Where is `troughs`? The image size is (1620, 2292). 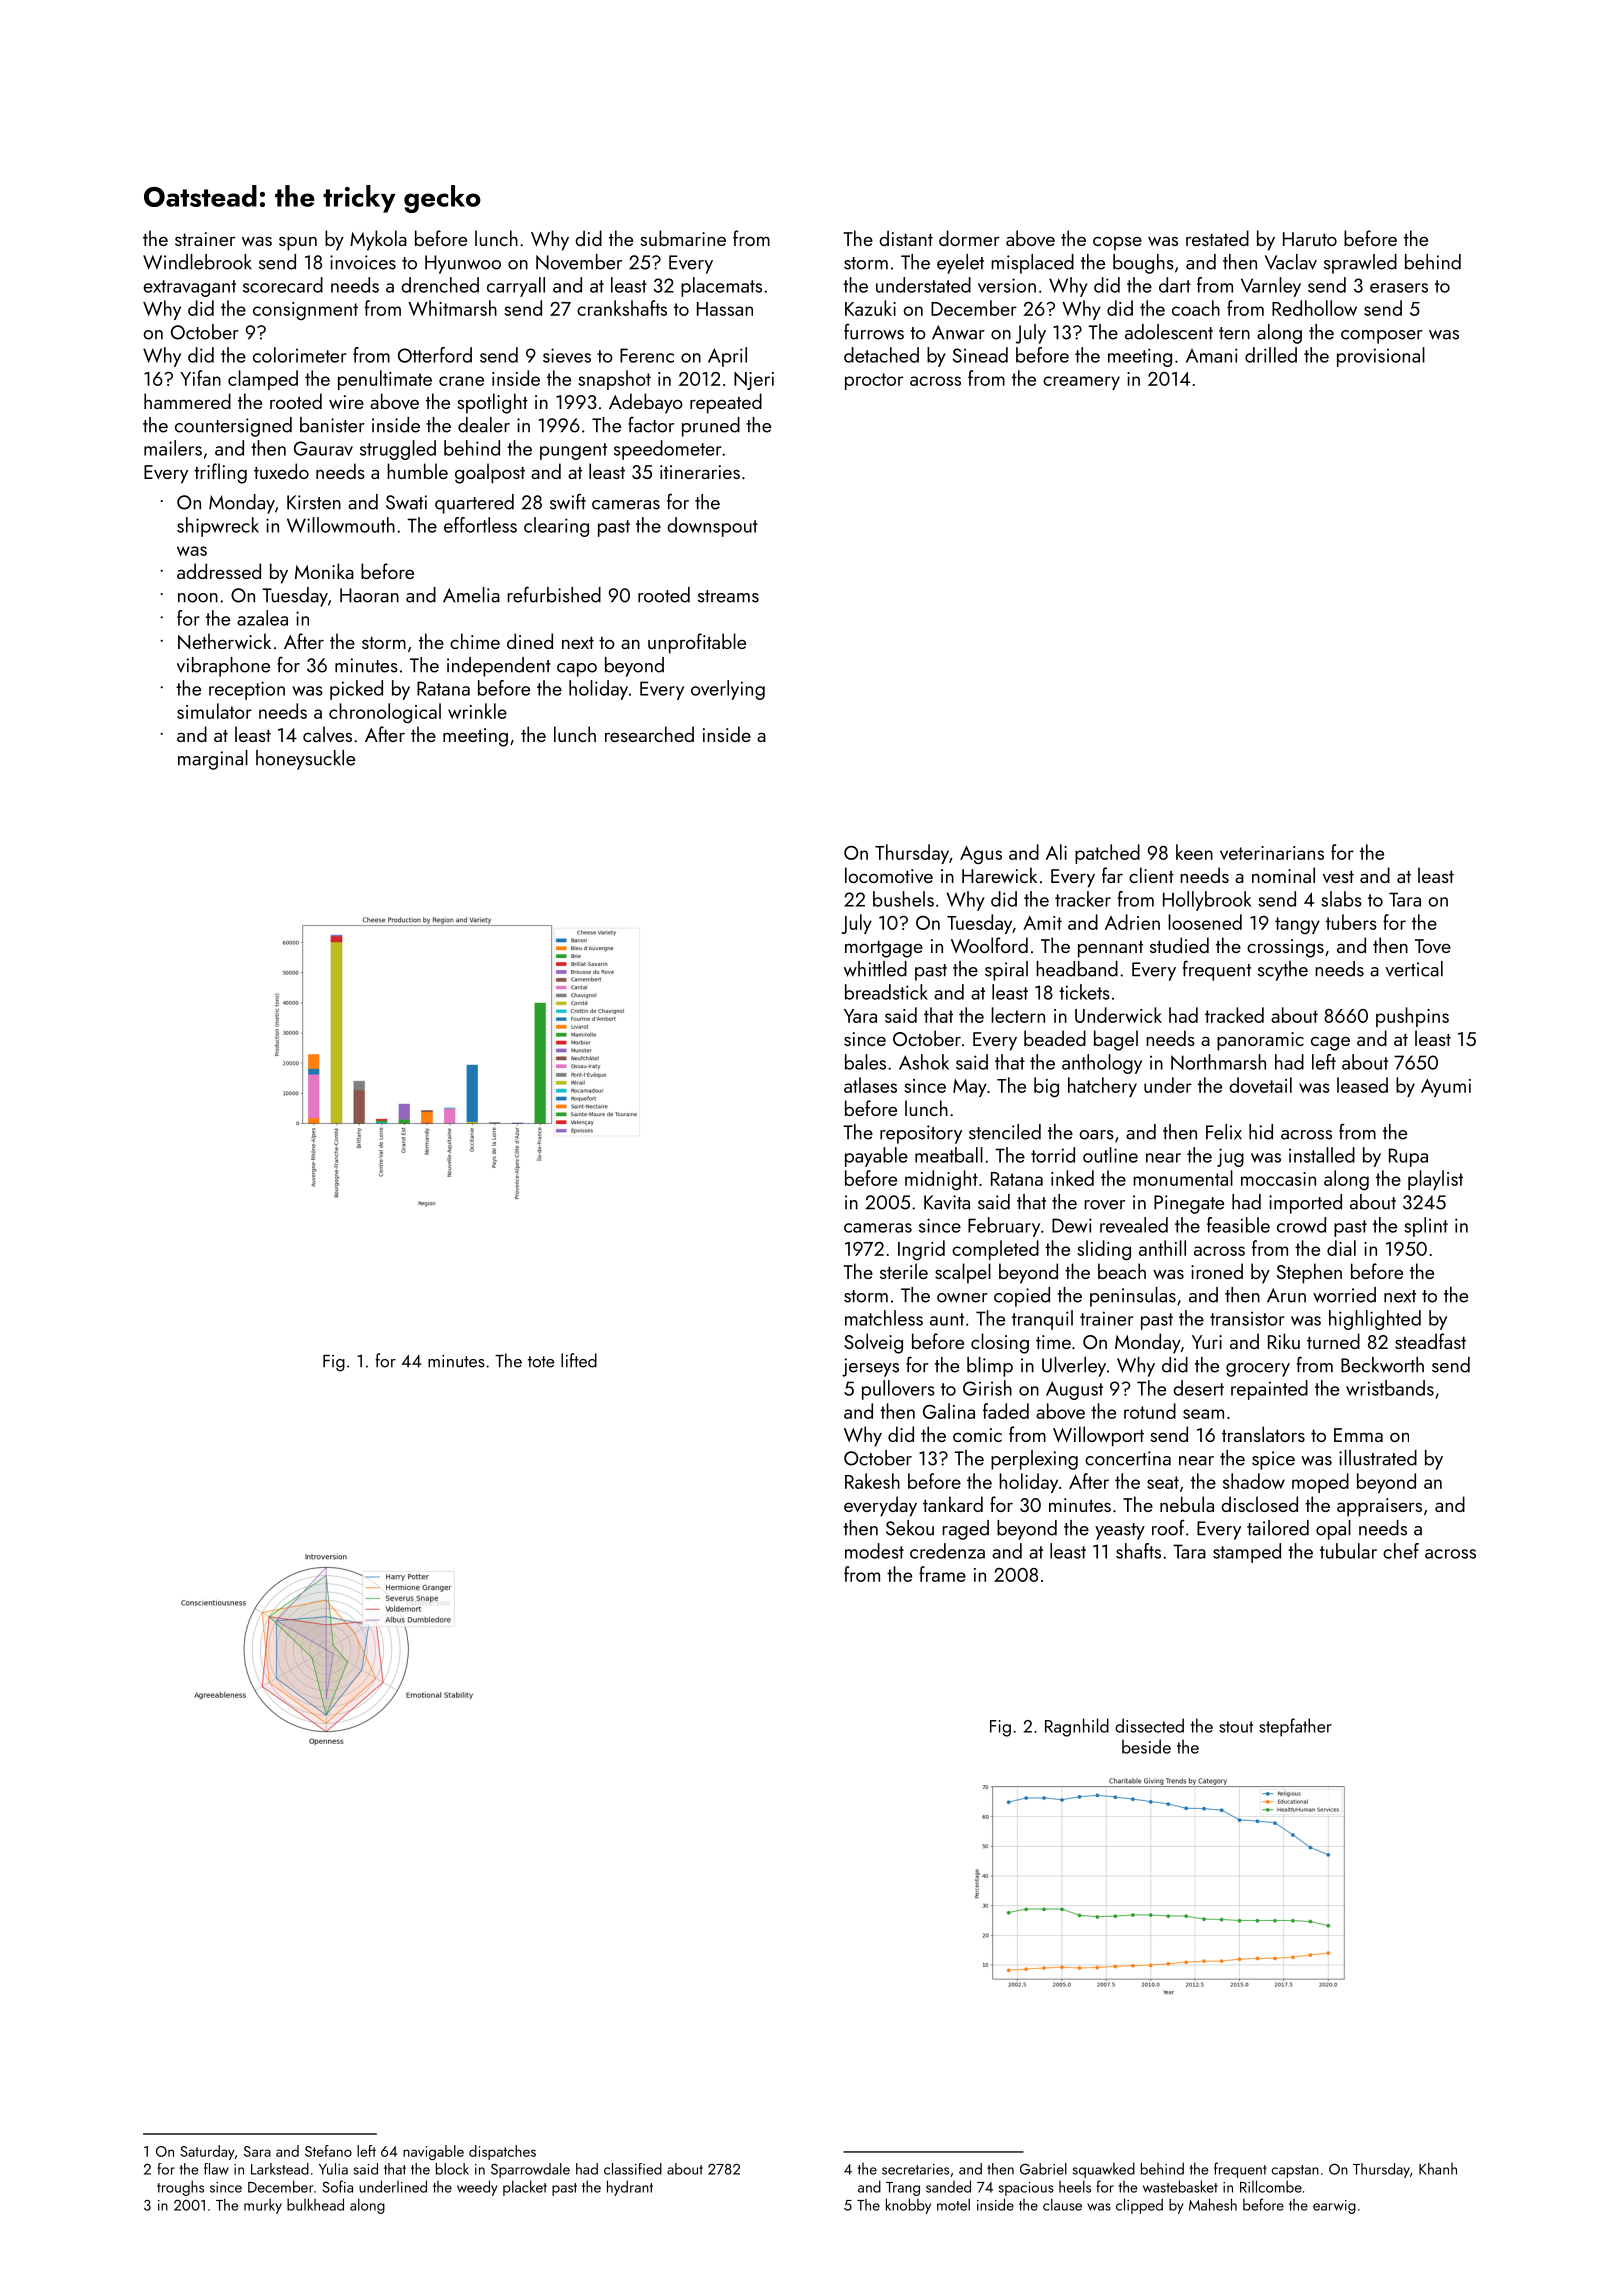
troughs is located at coordinates (180, 2188).
